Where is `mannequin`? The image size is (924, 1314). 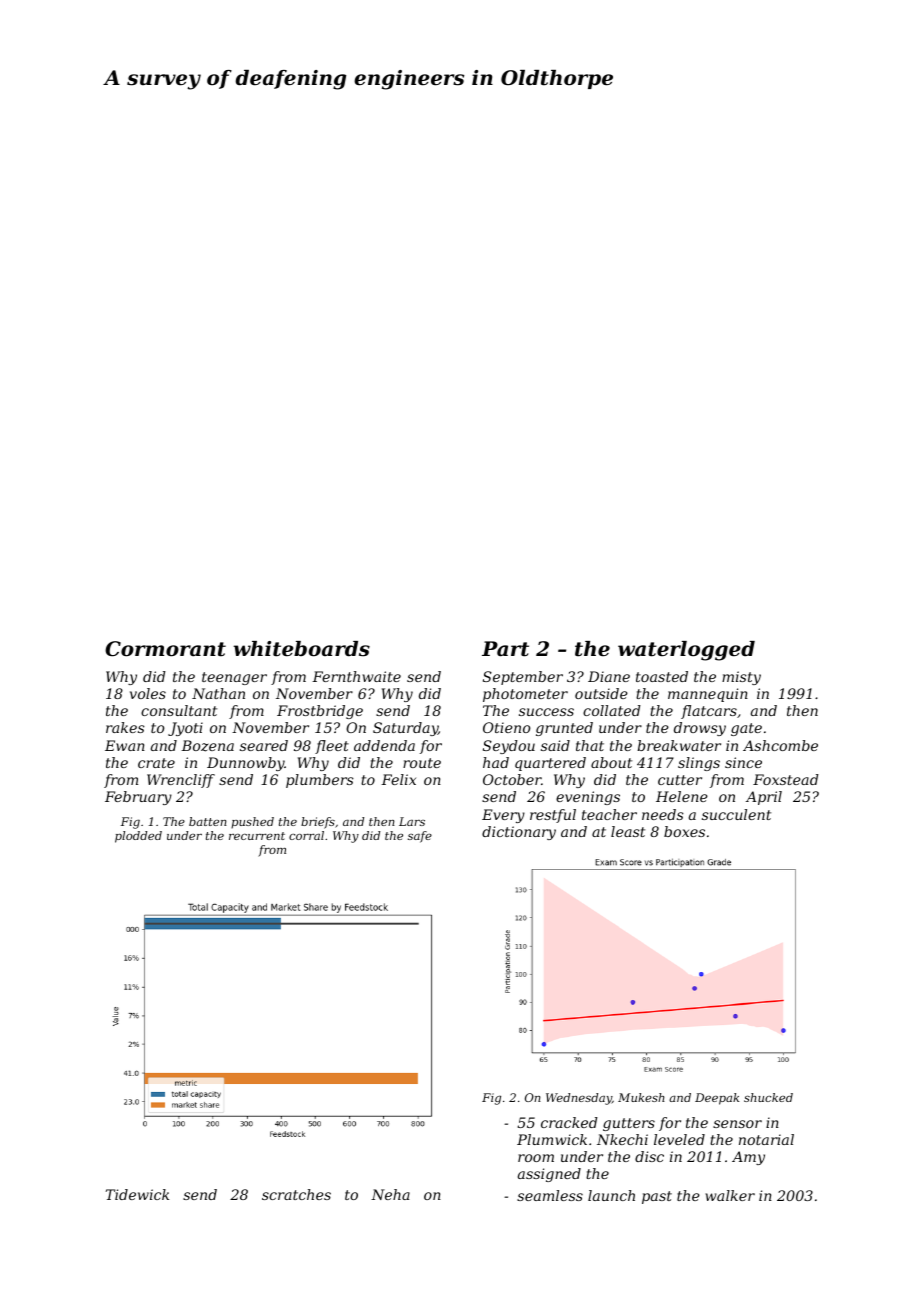
mannequin is located at coordinates (708, 695).
